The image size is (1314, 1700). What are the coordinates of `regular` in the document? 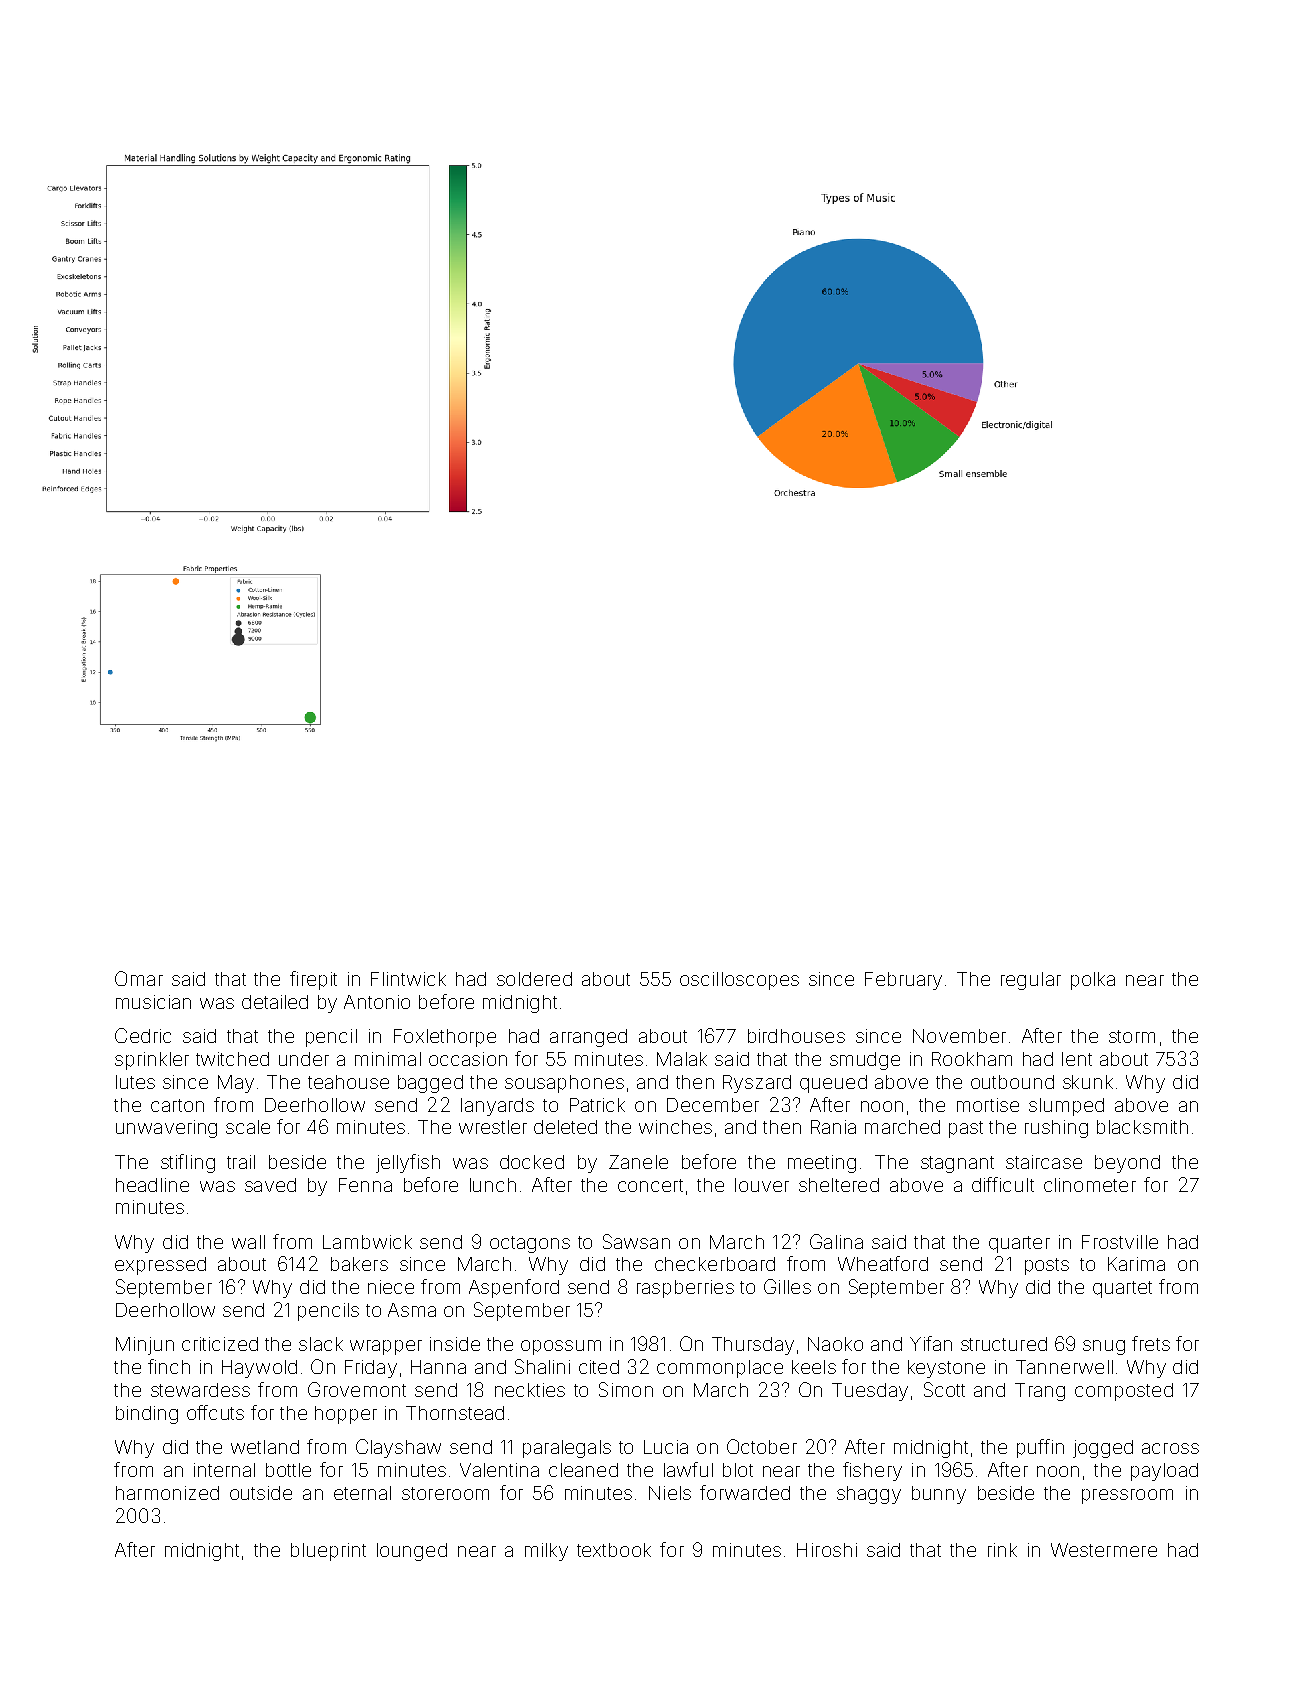 It's located at (1031, 981).
